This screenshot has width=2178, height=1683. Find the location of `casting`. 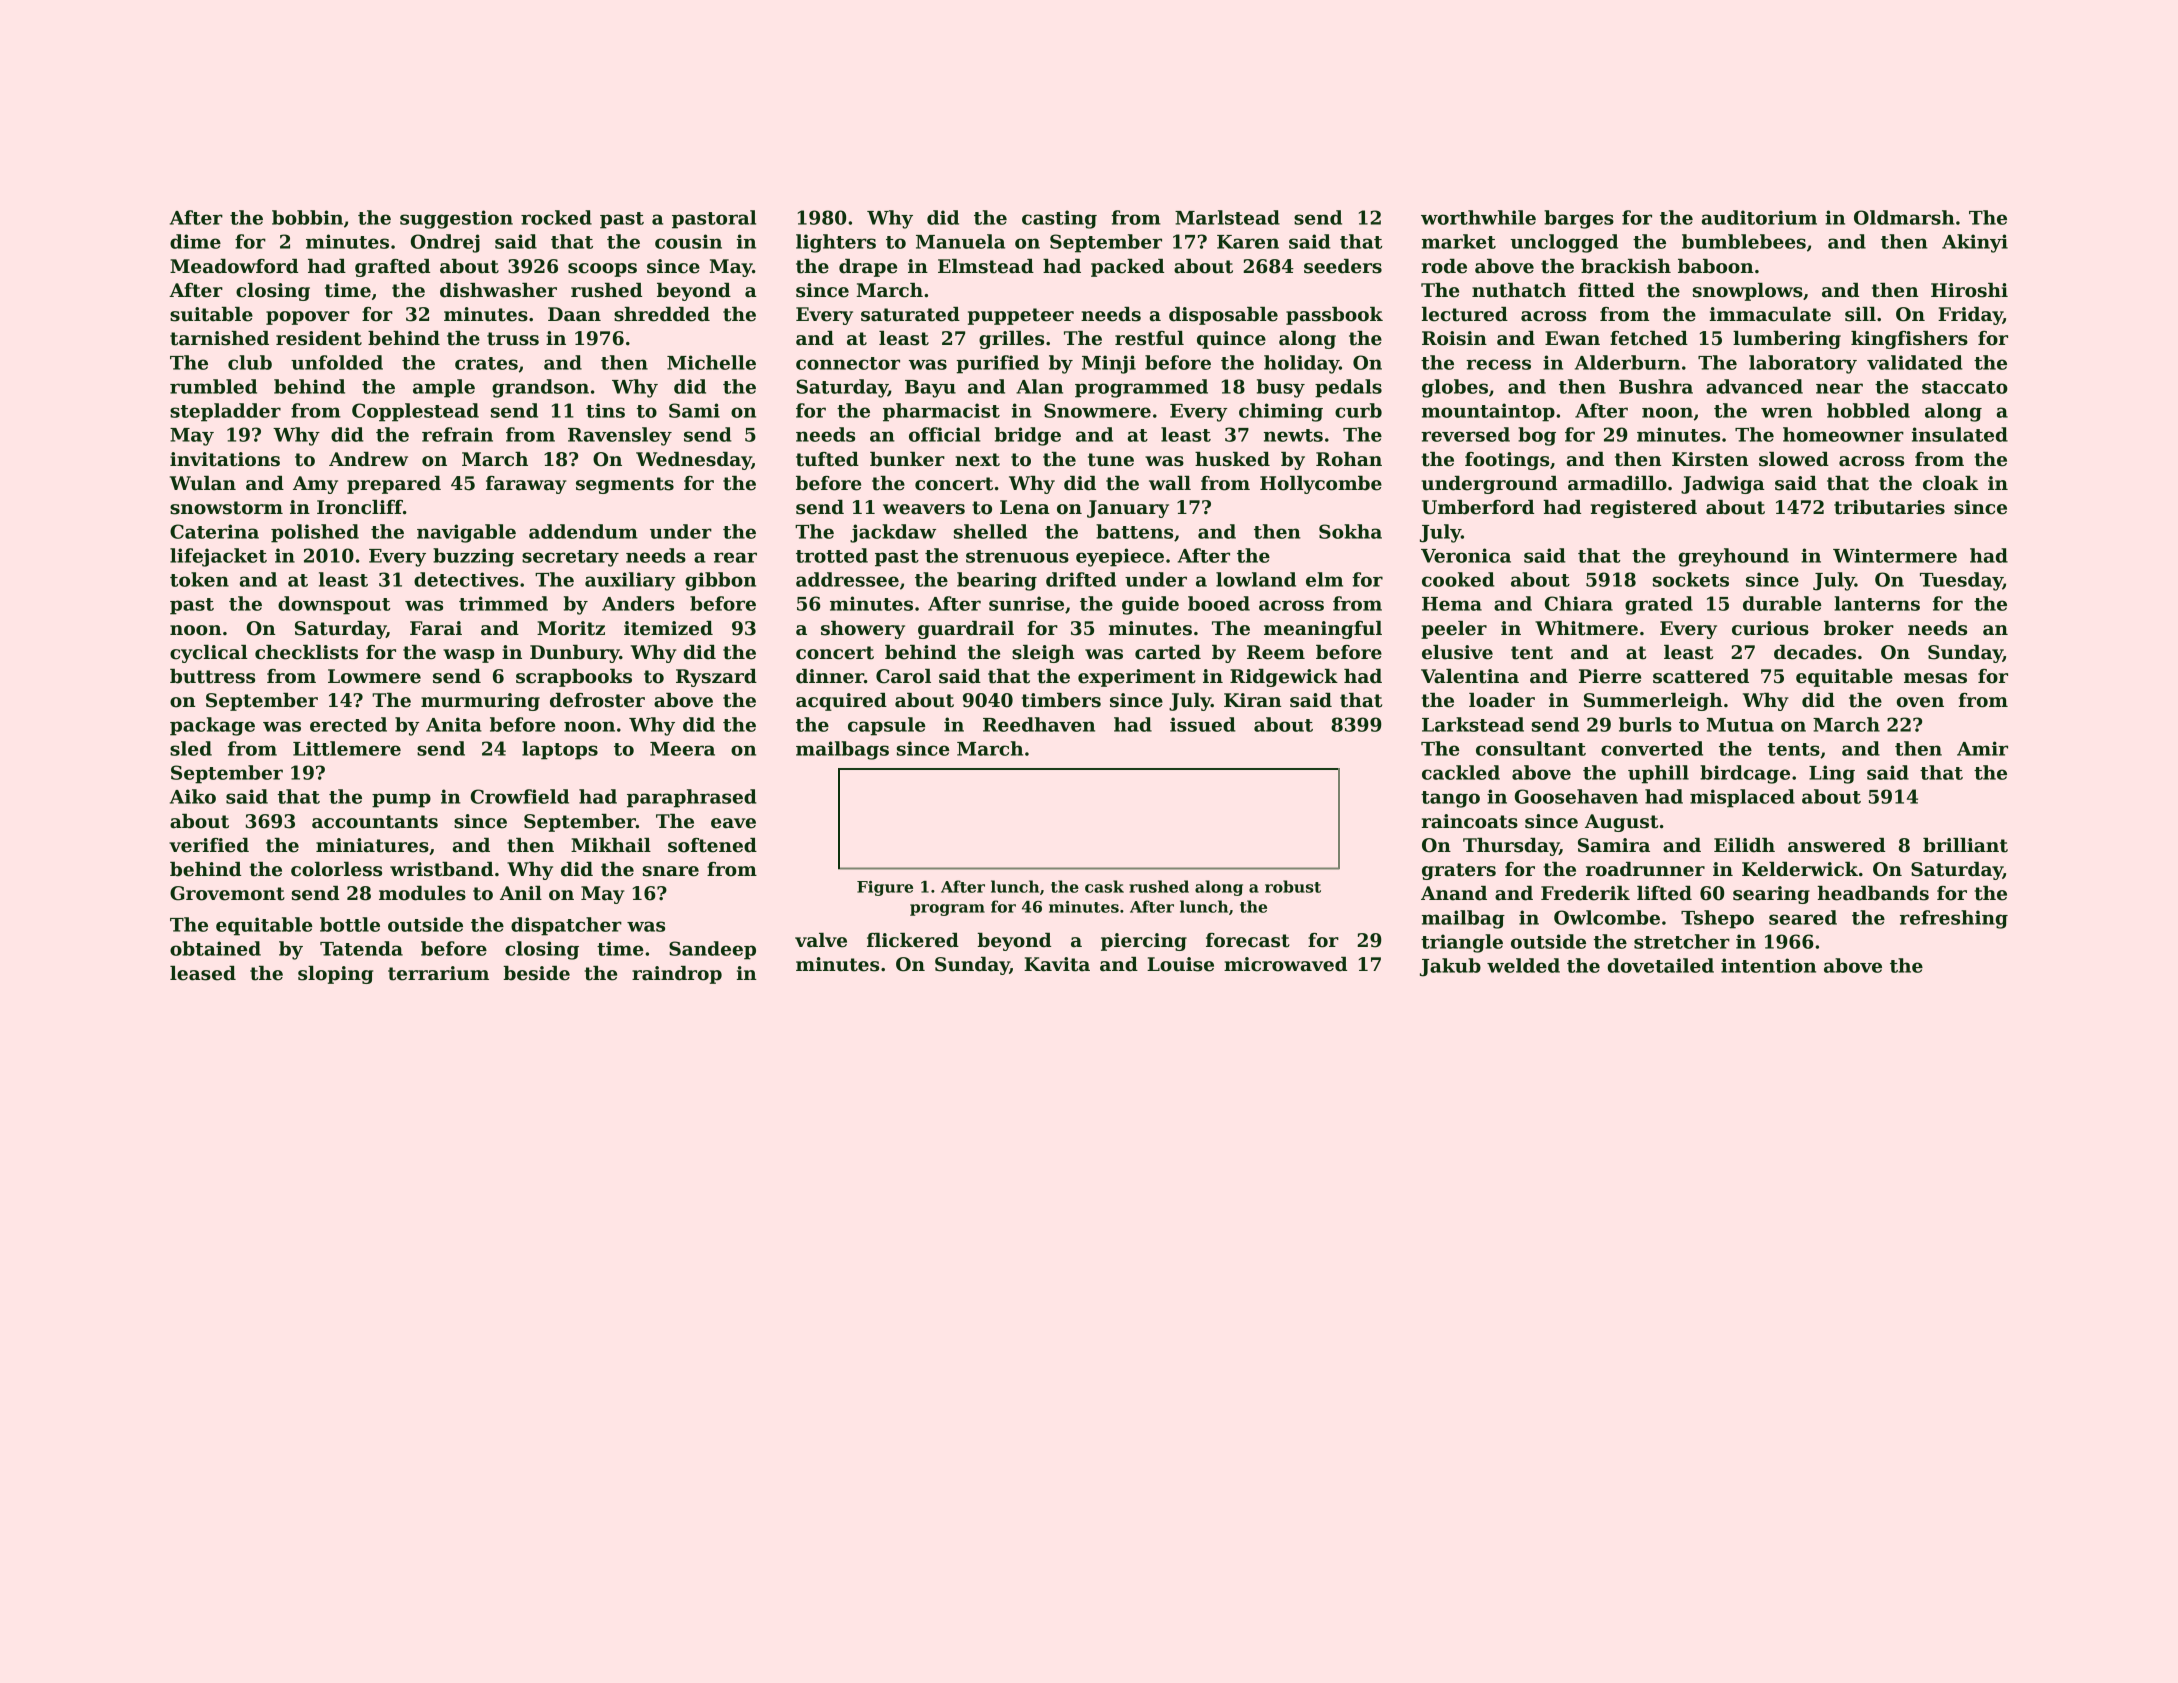

casting is located at coordinates (1059, 219).
